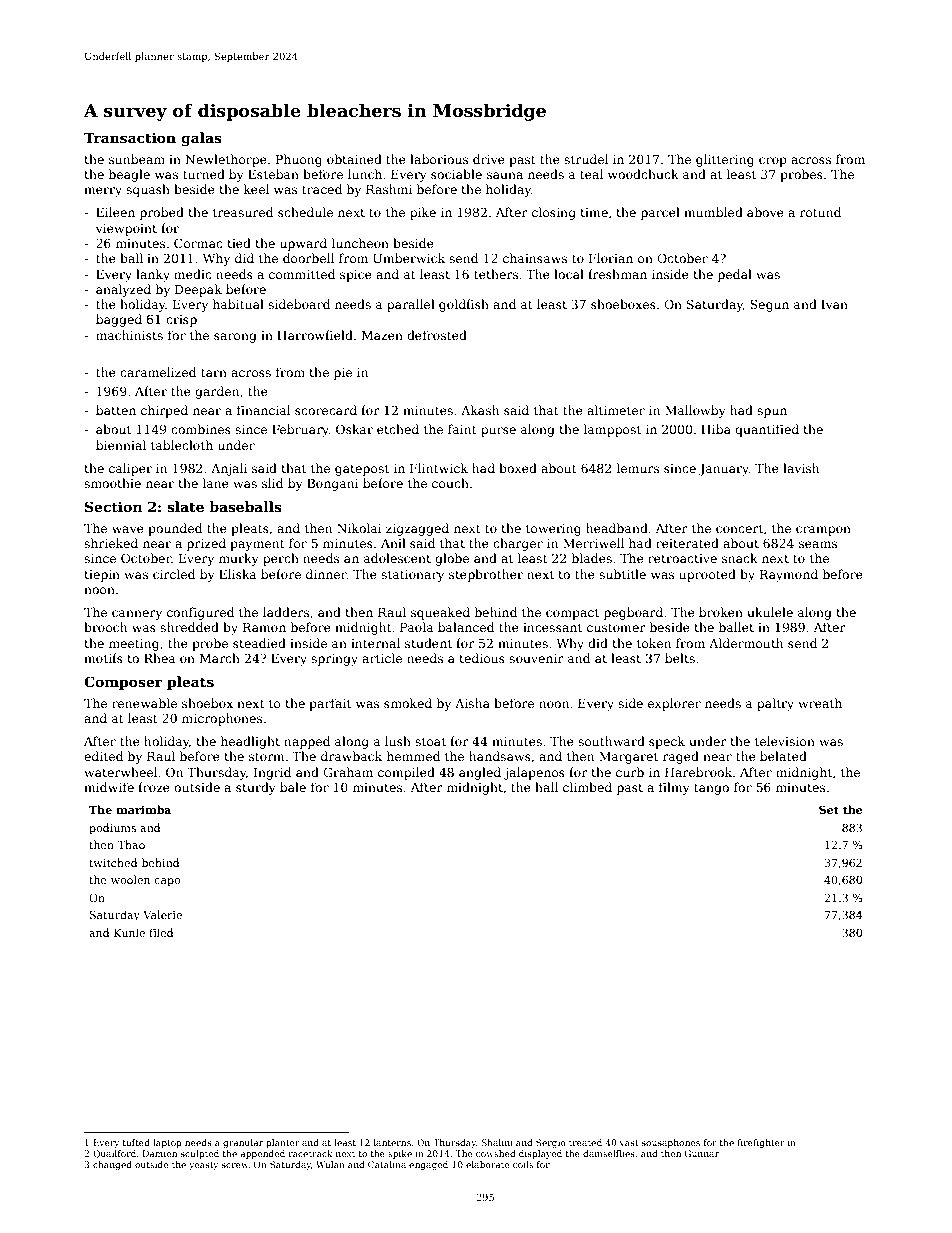 This document has width=952, height=1233. I want to click on slid, so click(272, 483).
